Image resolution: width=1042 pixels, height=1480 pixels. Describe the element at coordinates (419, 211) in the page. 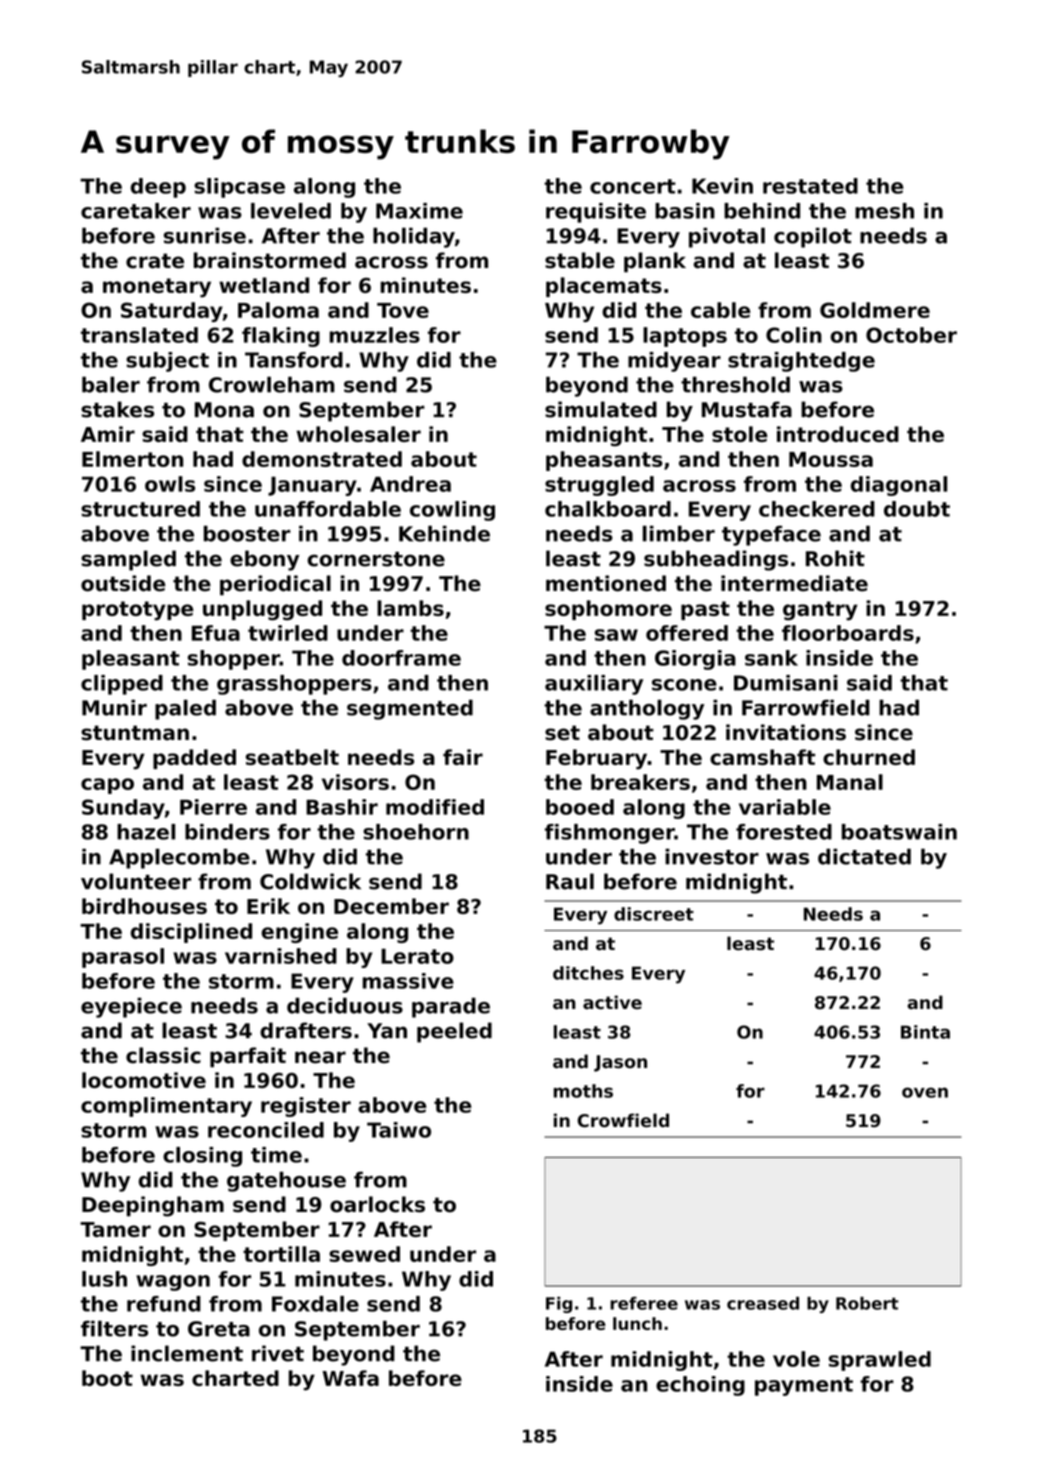

I see `Maxime` at that location.
